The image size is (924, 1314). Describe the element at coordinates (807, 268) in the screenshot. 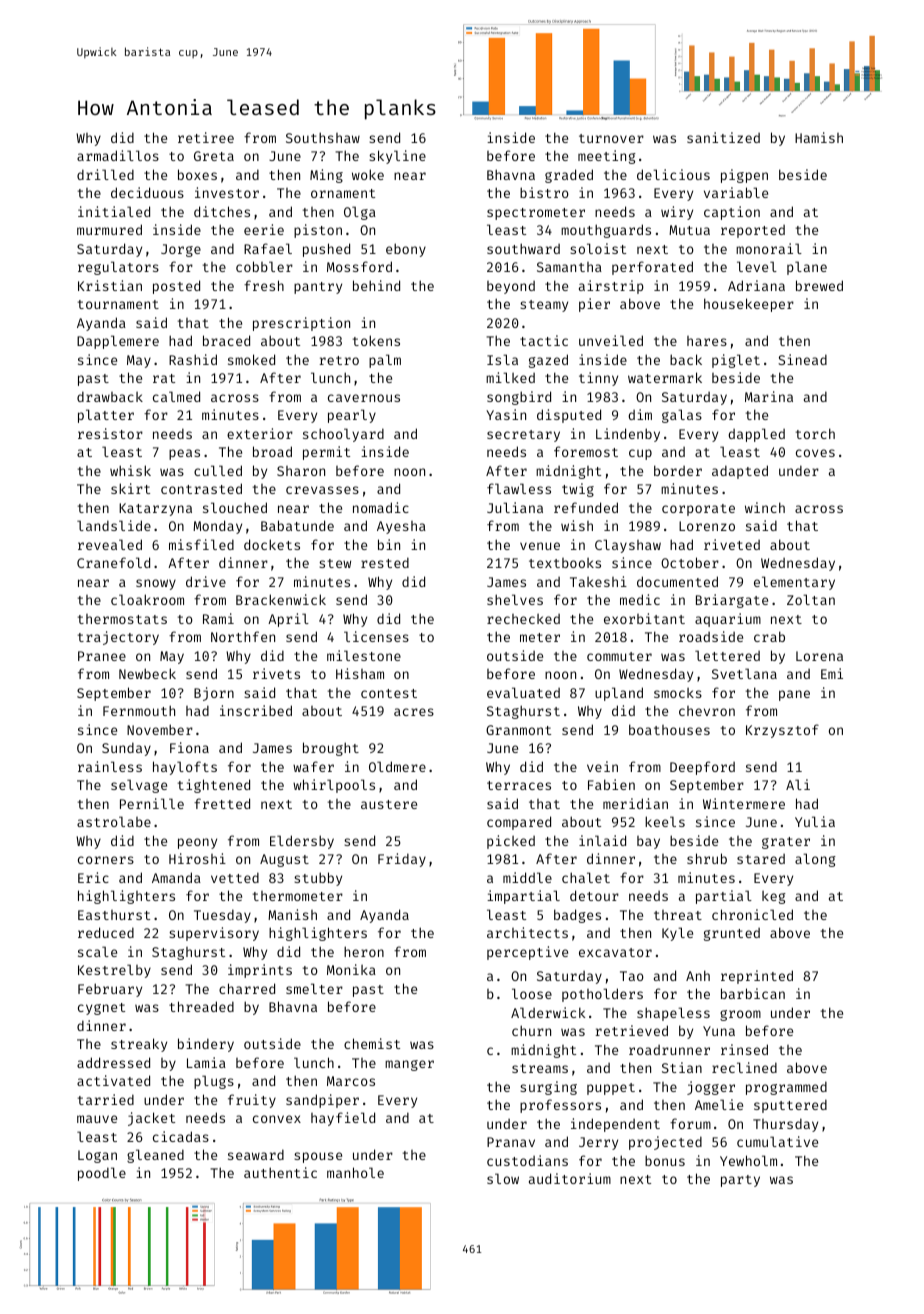

I see `plane` at that location.
